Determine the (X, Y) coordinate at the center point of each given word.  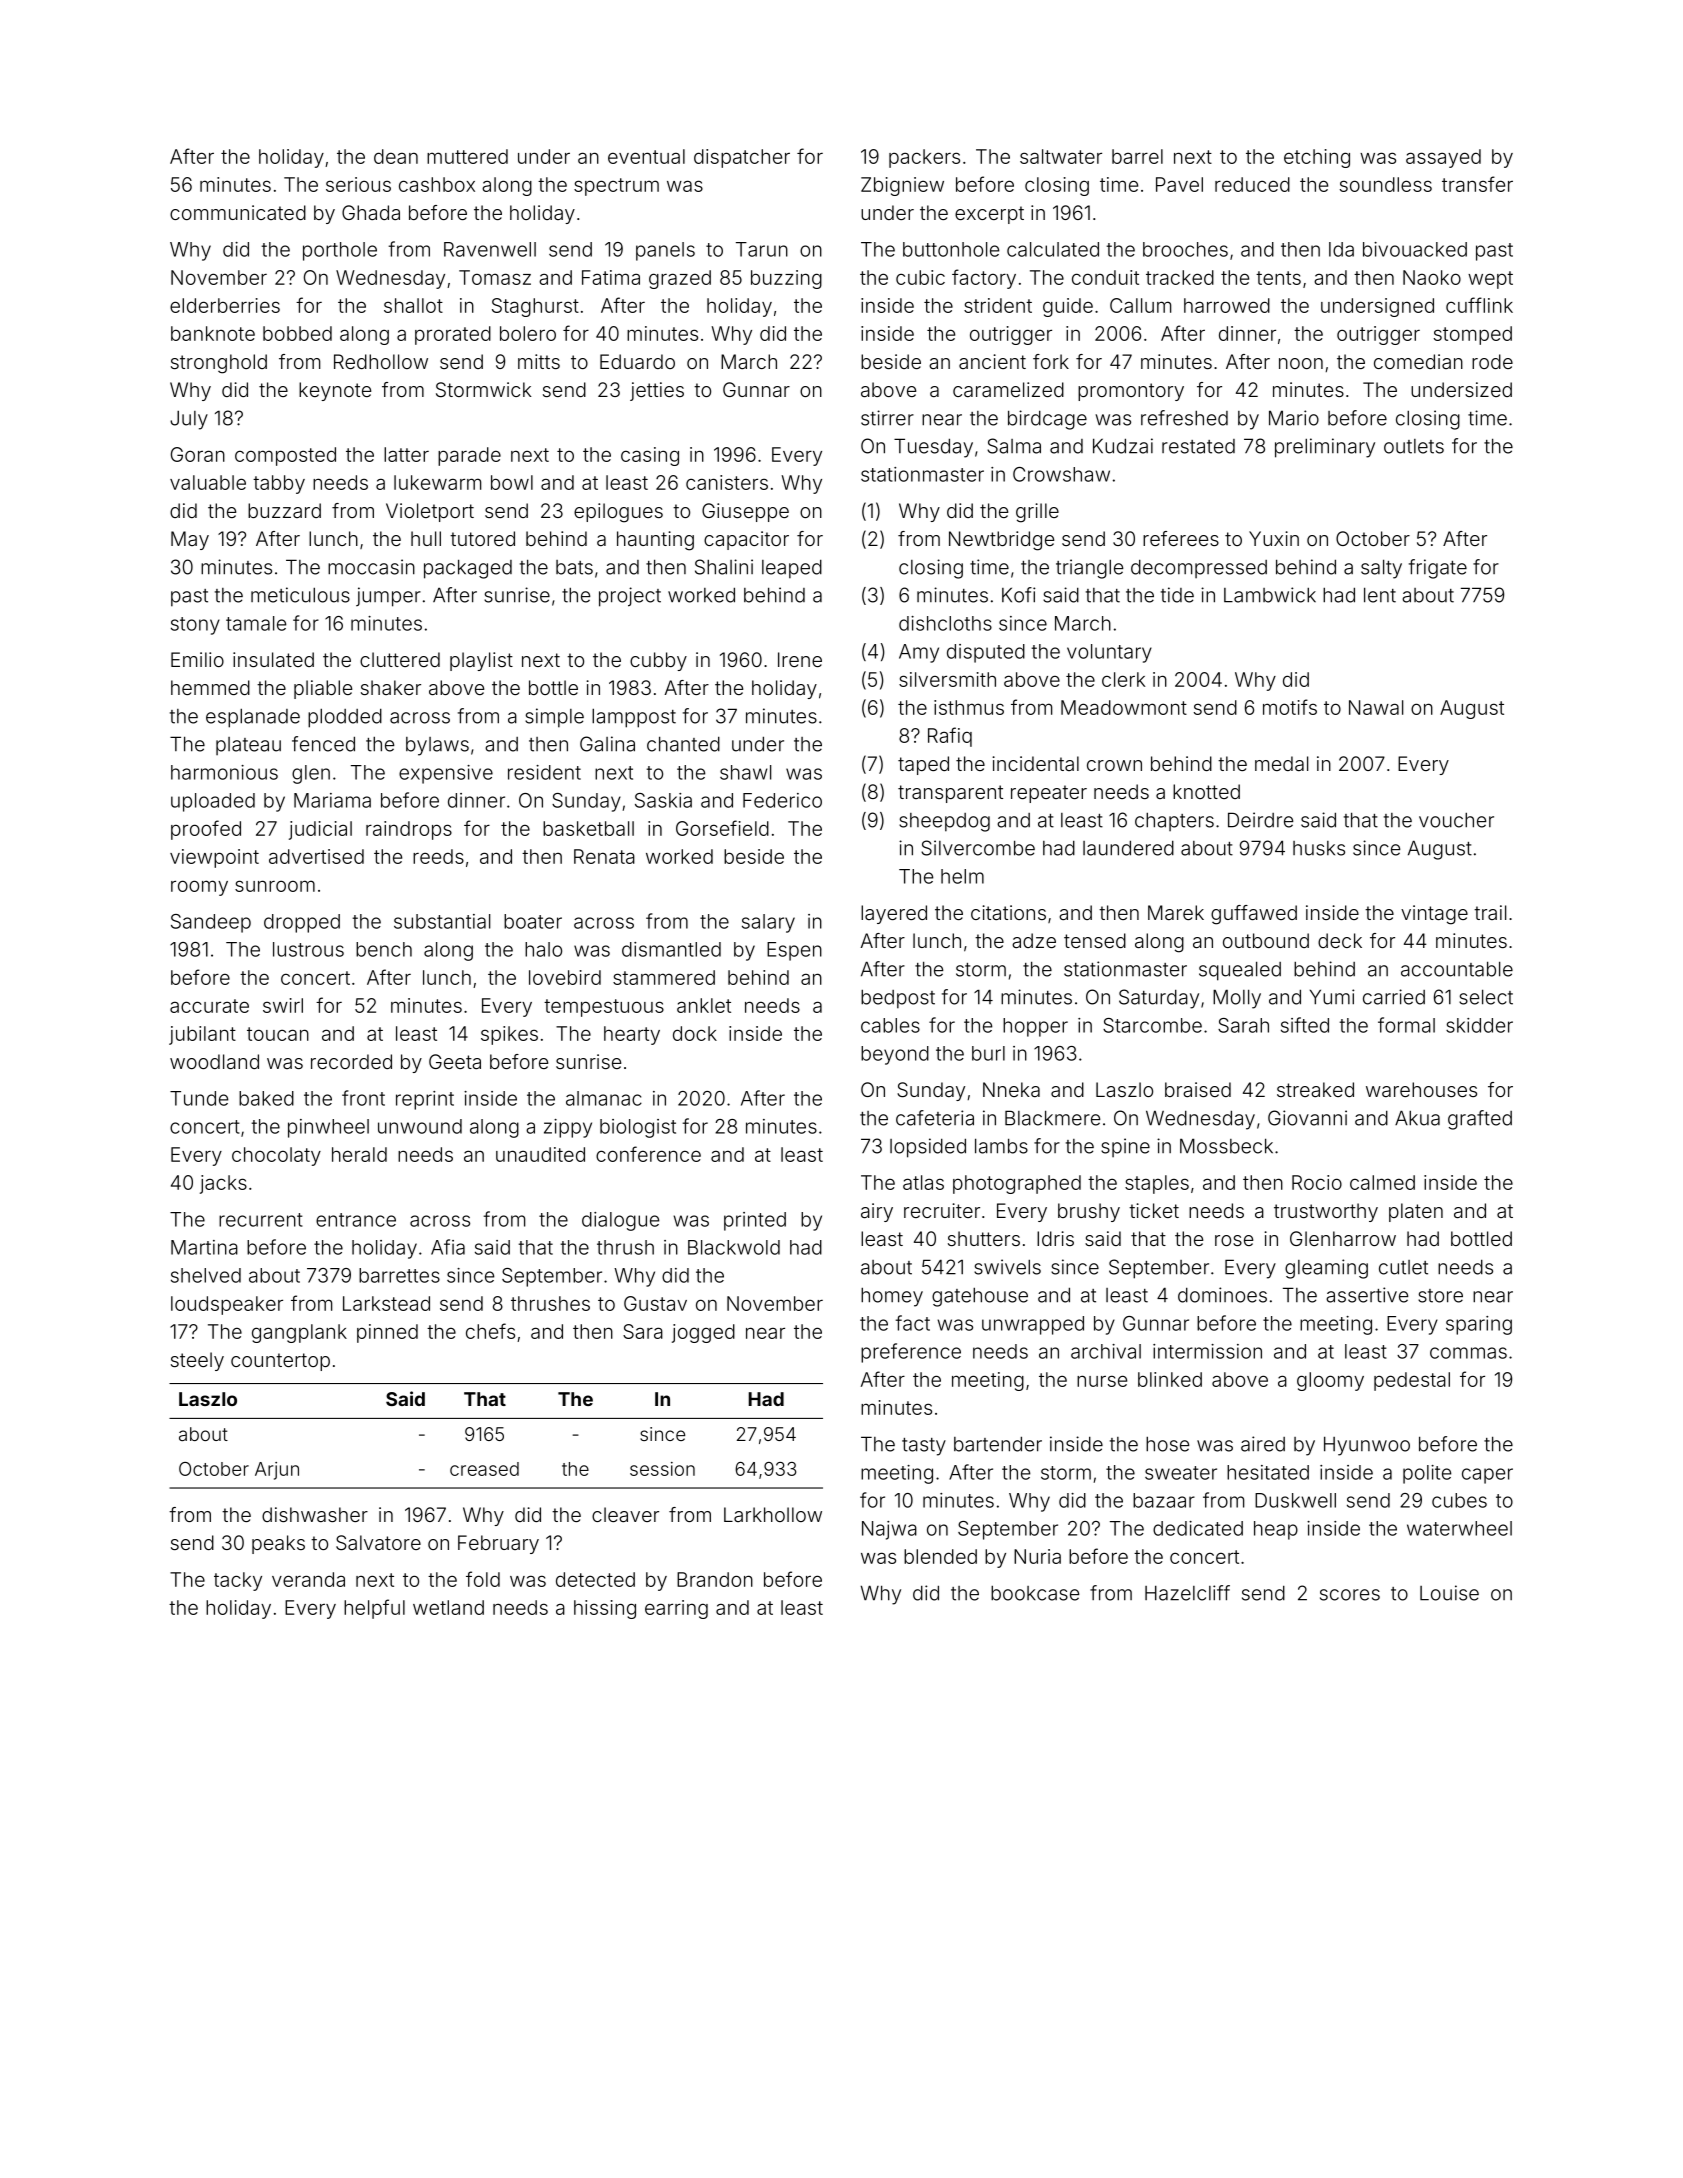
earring (676, 1609)
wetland (448, 1607)
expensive (446, 774)
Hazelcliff (1187, 1593)
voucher (1456, 820)
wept (1490, 280)
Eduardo (637, 361)
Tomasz (495, 277)
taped (923, 765)
